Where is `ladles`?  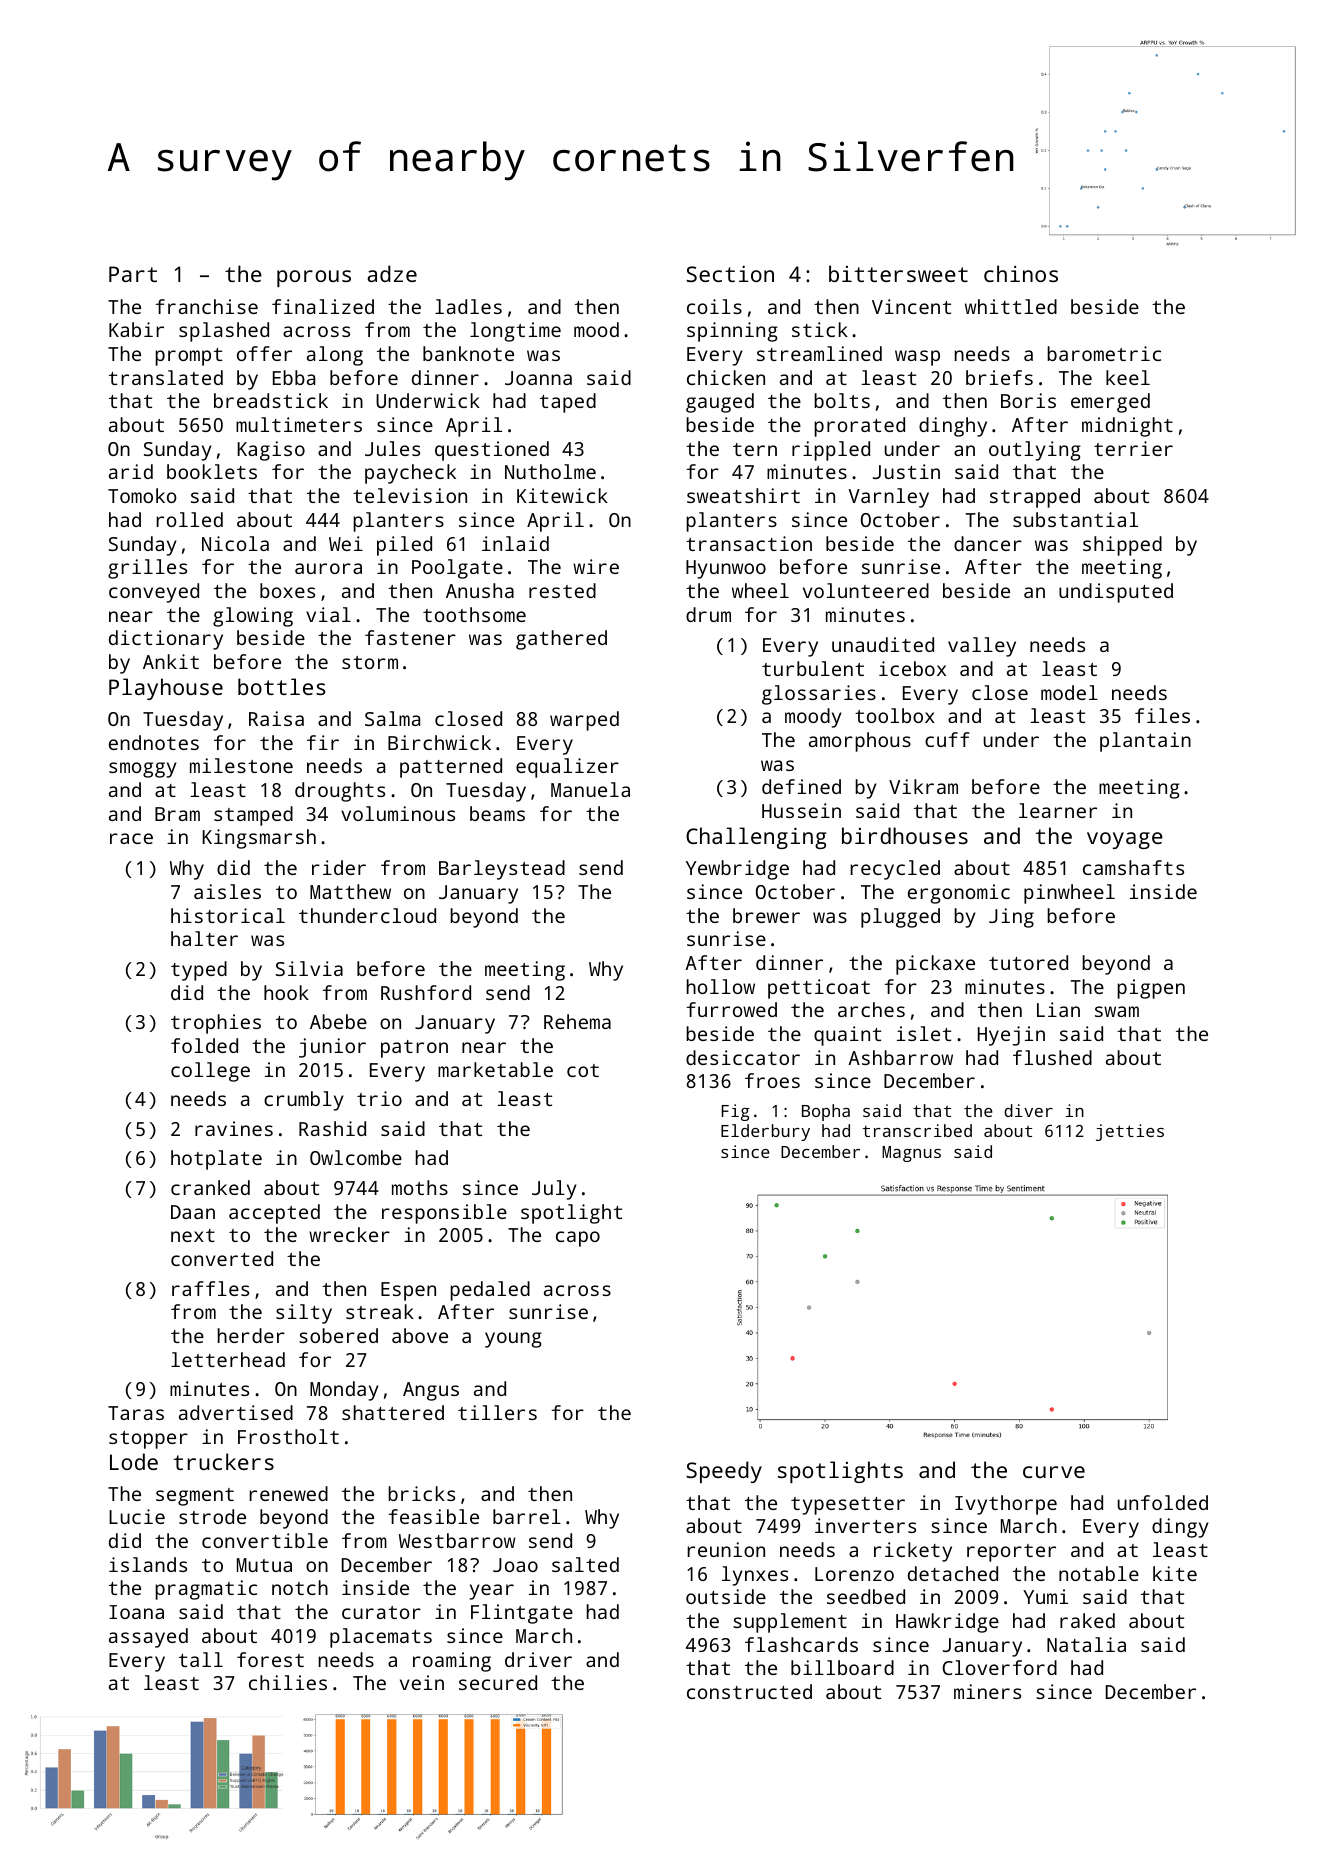
ladles is located at coordinates (468, 306).
